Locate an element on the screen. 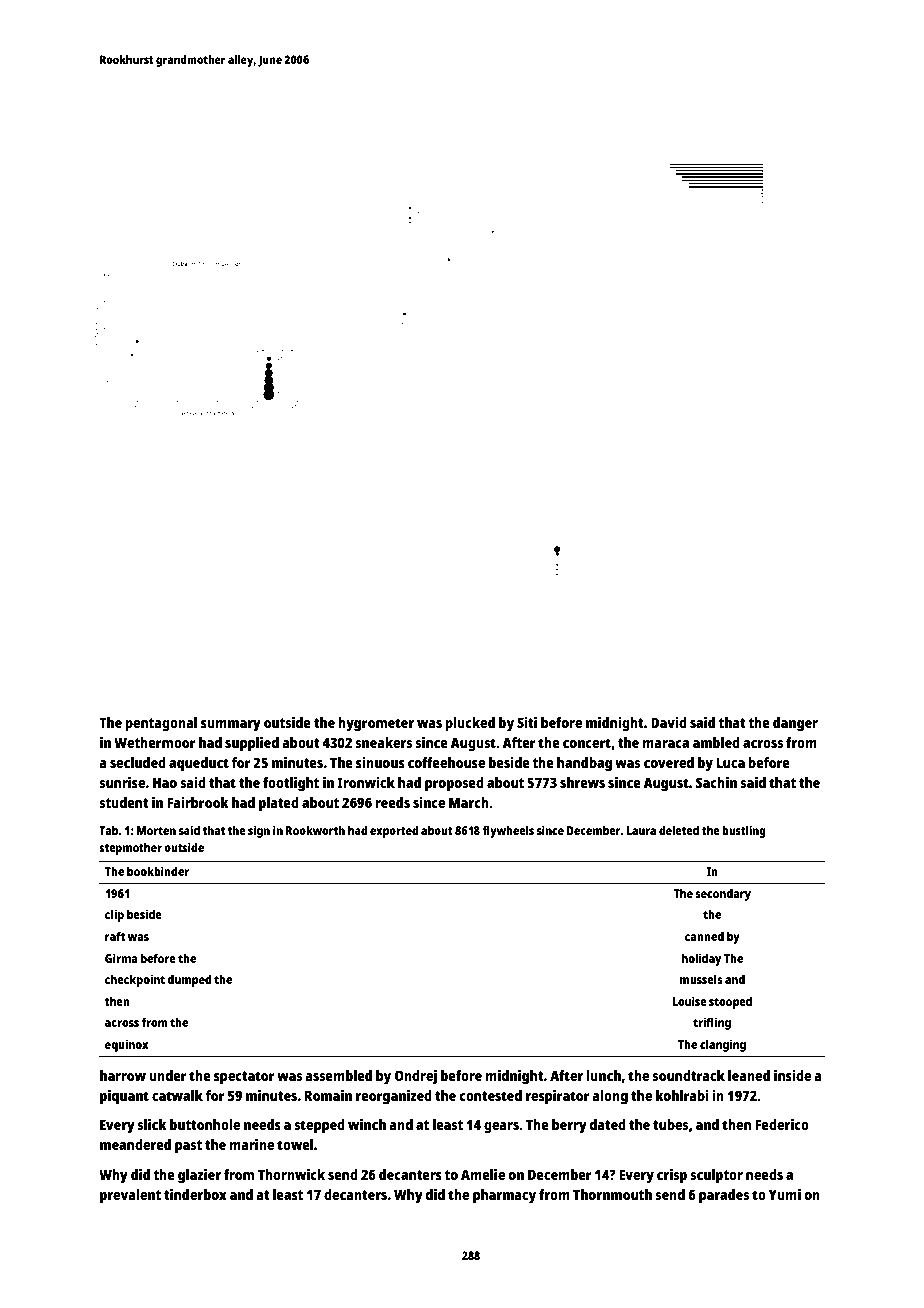 The width and height of the screenshot is (924, 1308). assembled is located at coordinates (338, 1075).
